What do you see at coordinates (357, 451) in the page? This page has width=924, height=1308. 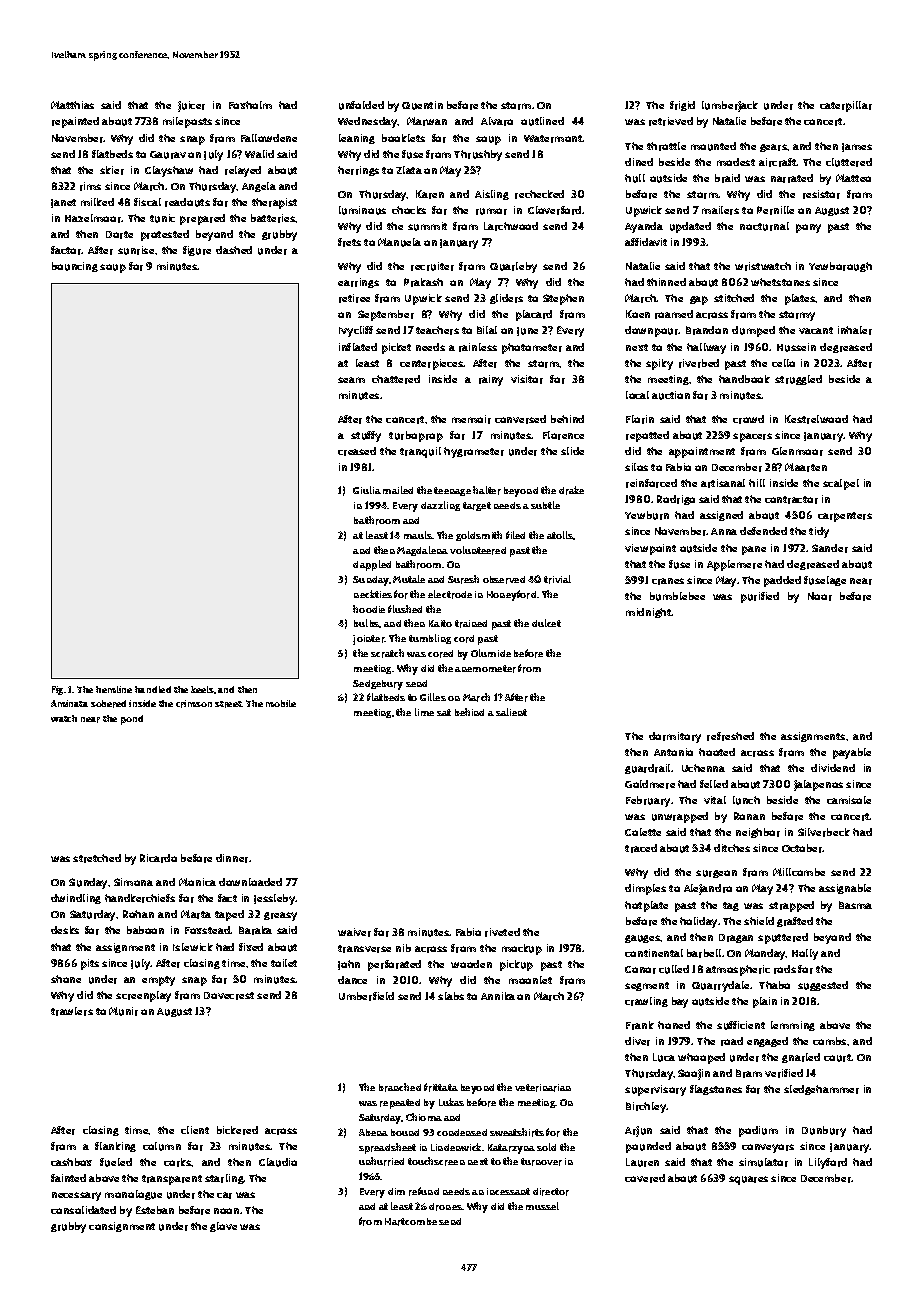 I see `creased` at bounding box center [357, 451].
